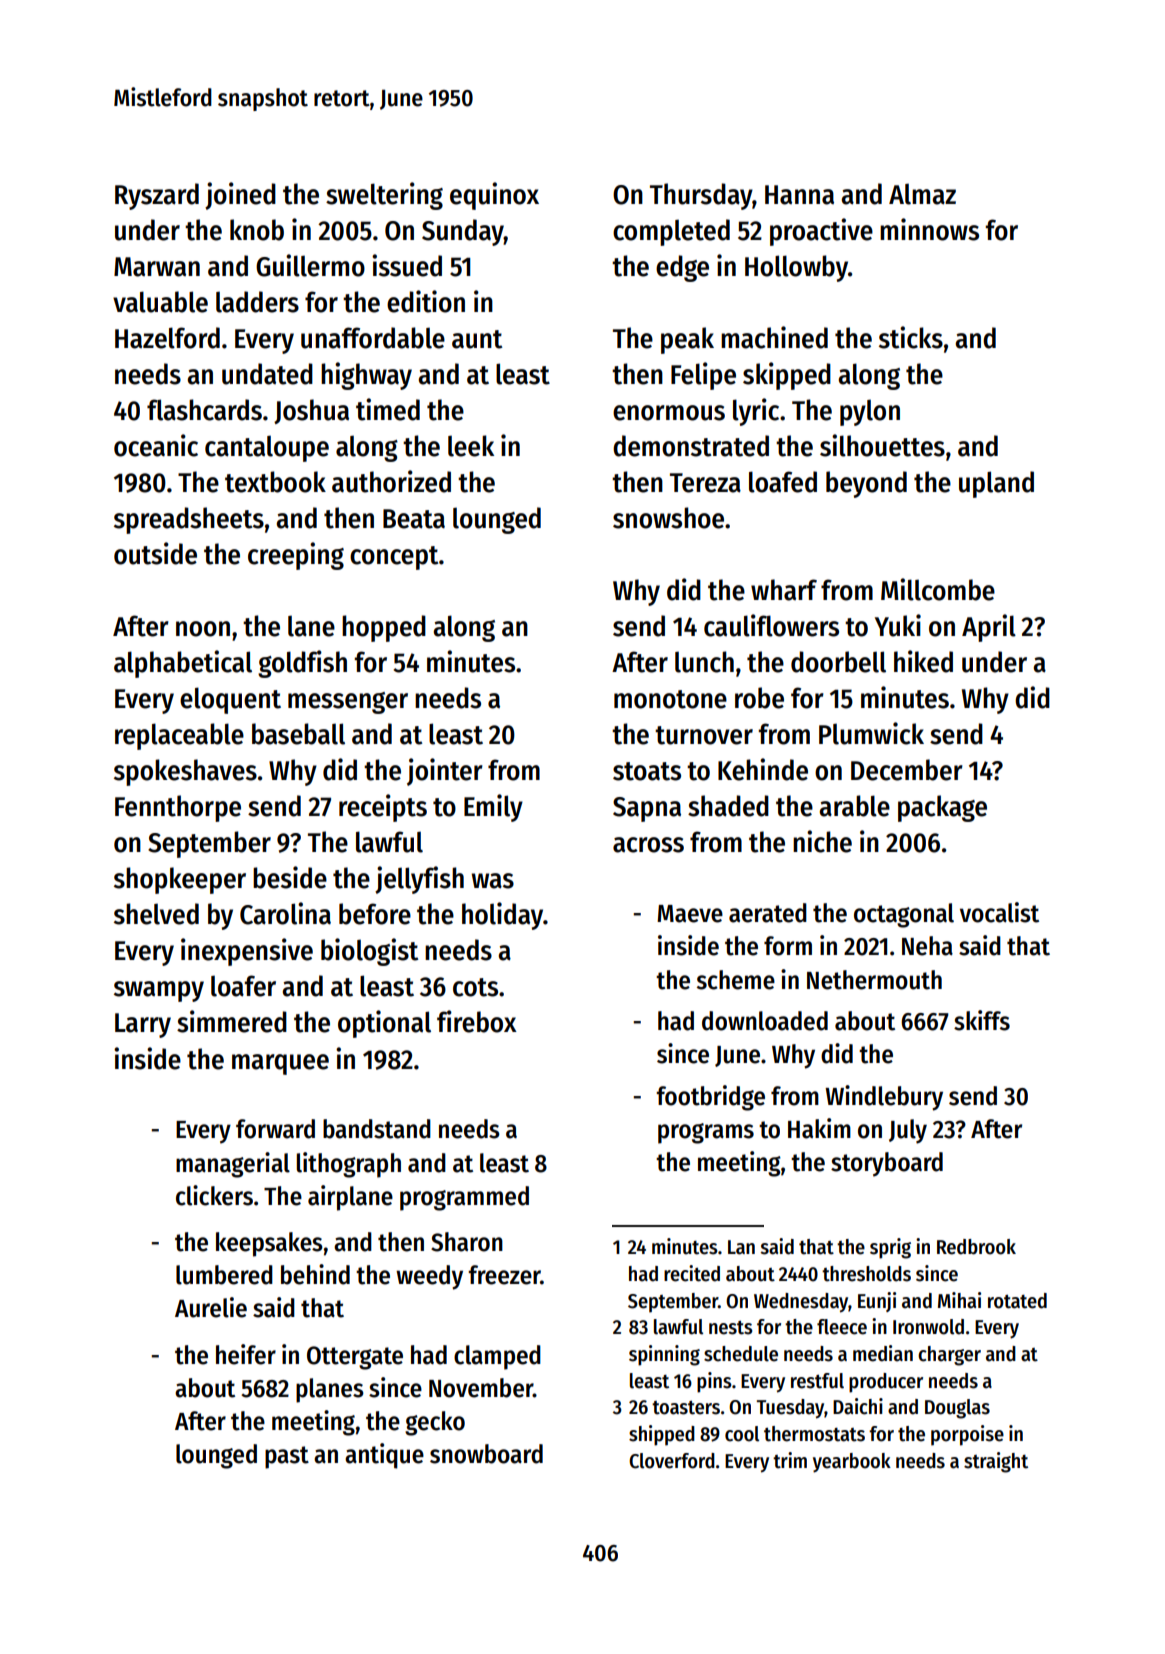 The image size is (1165, 1654). What do you see at coordinates (287, 1457) in the screenshot?
I see `past` at bounding box center [287, 1457].
